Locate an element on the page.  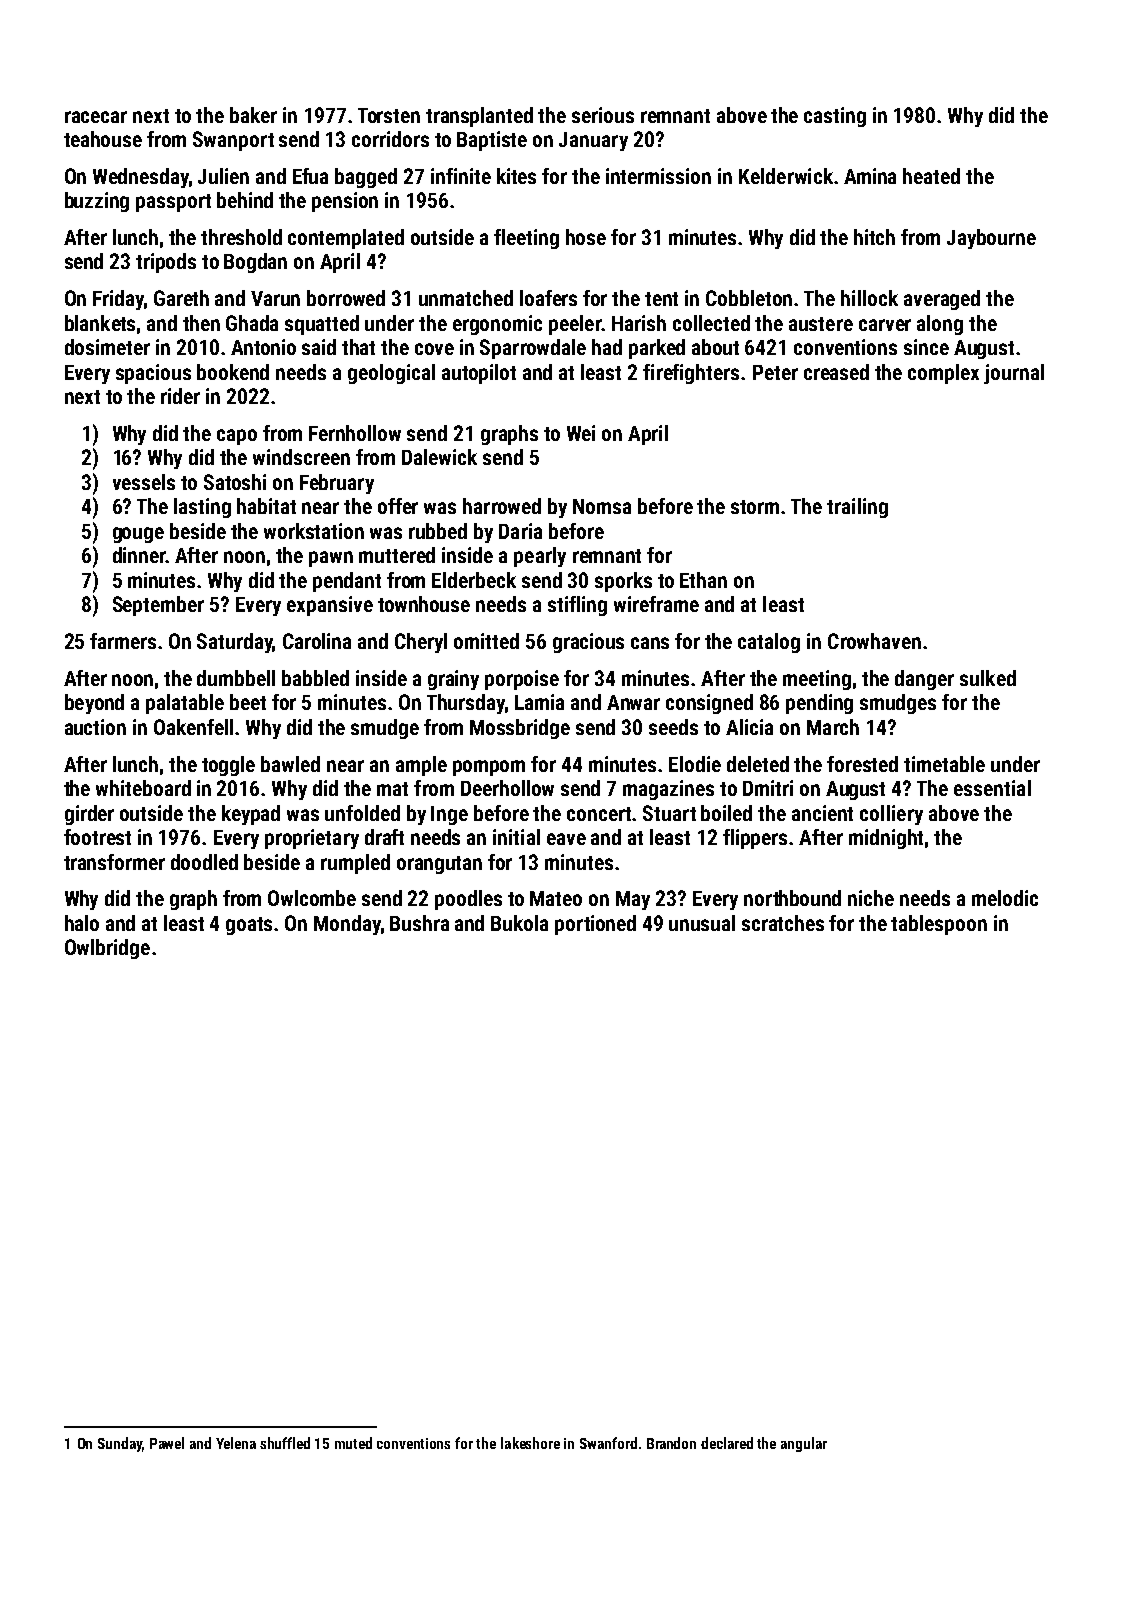
Owlbridge is located at coordinates (107, 949).
